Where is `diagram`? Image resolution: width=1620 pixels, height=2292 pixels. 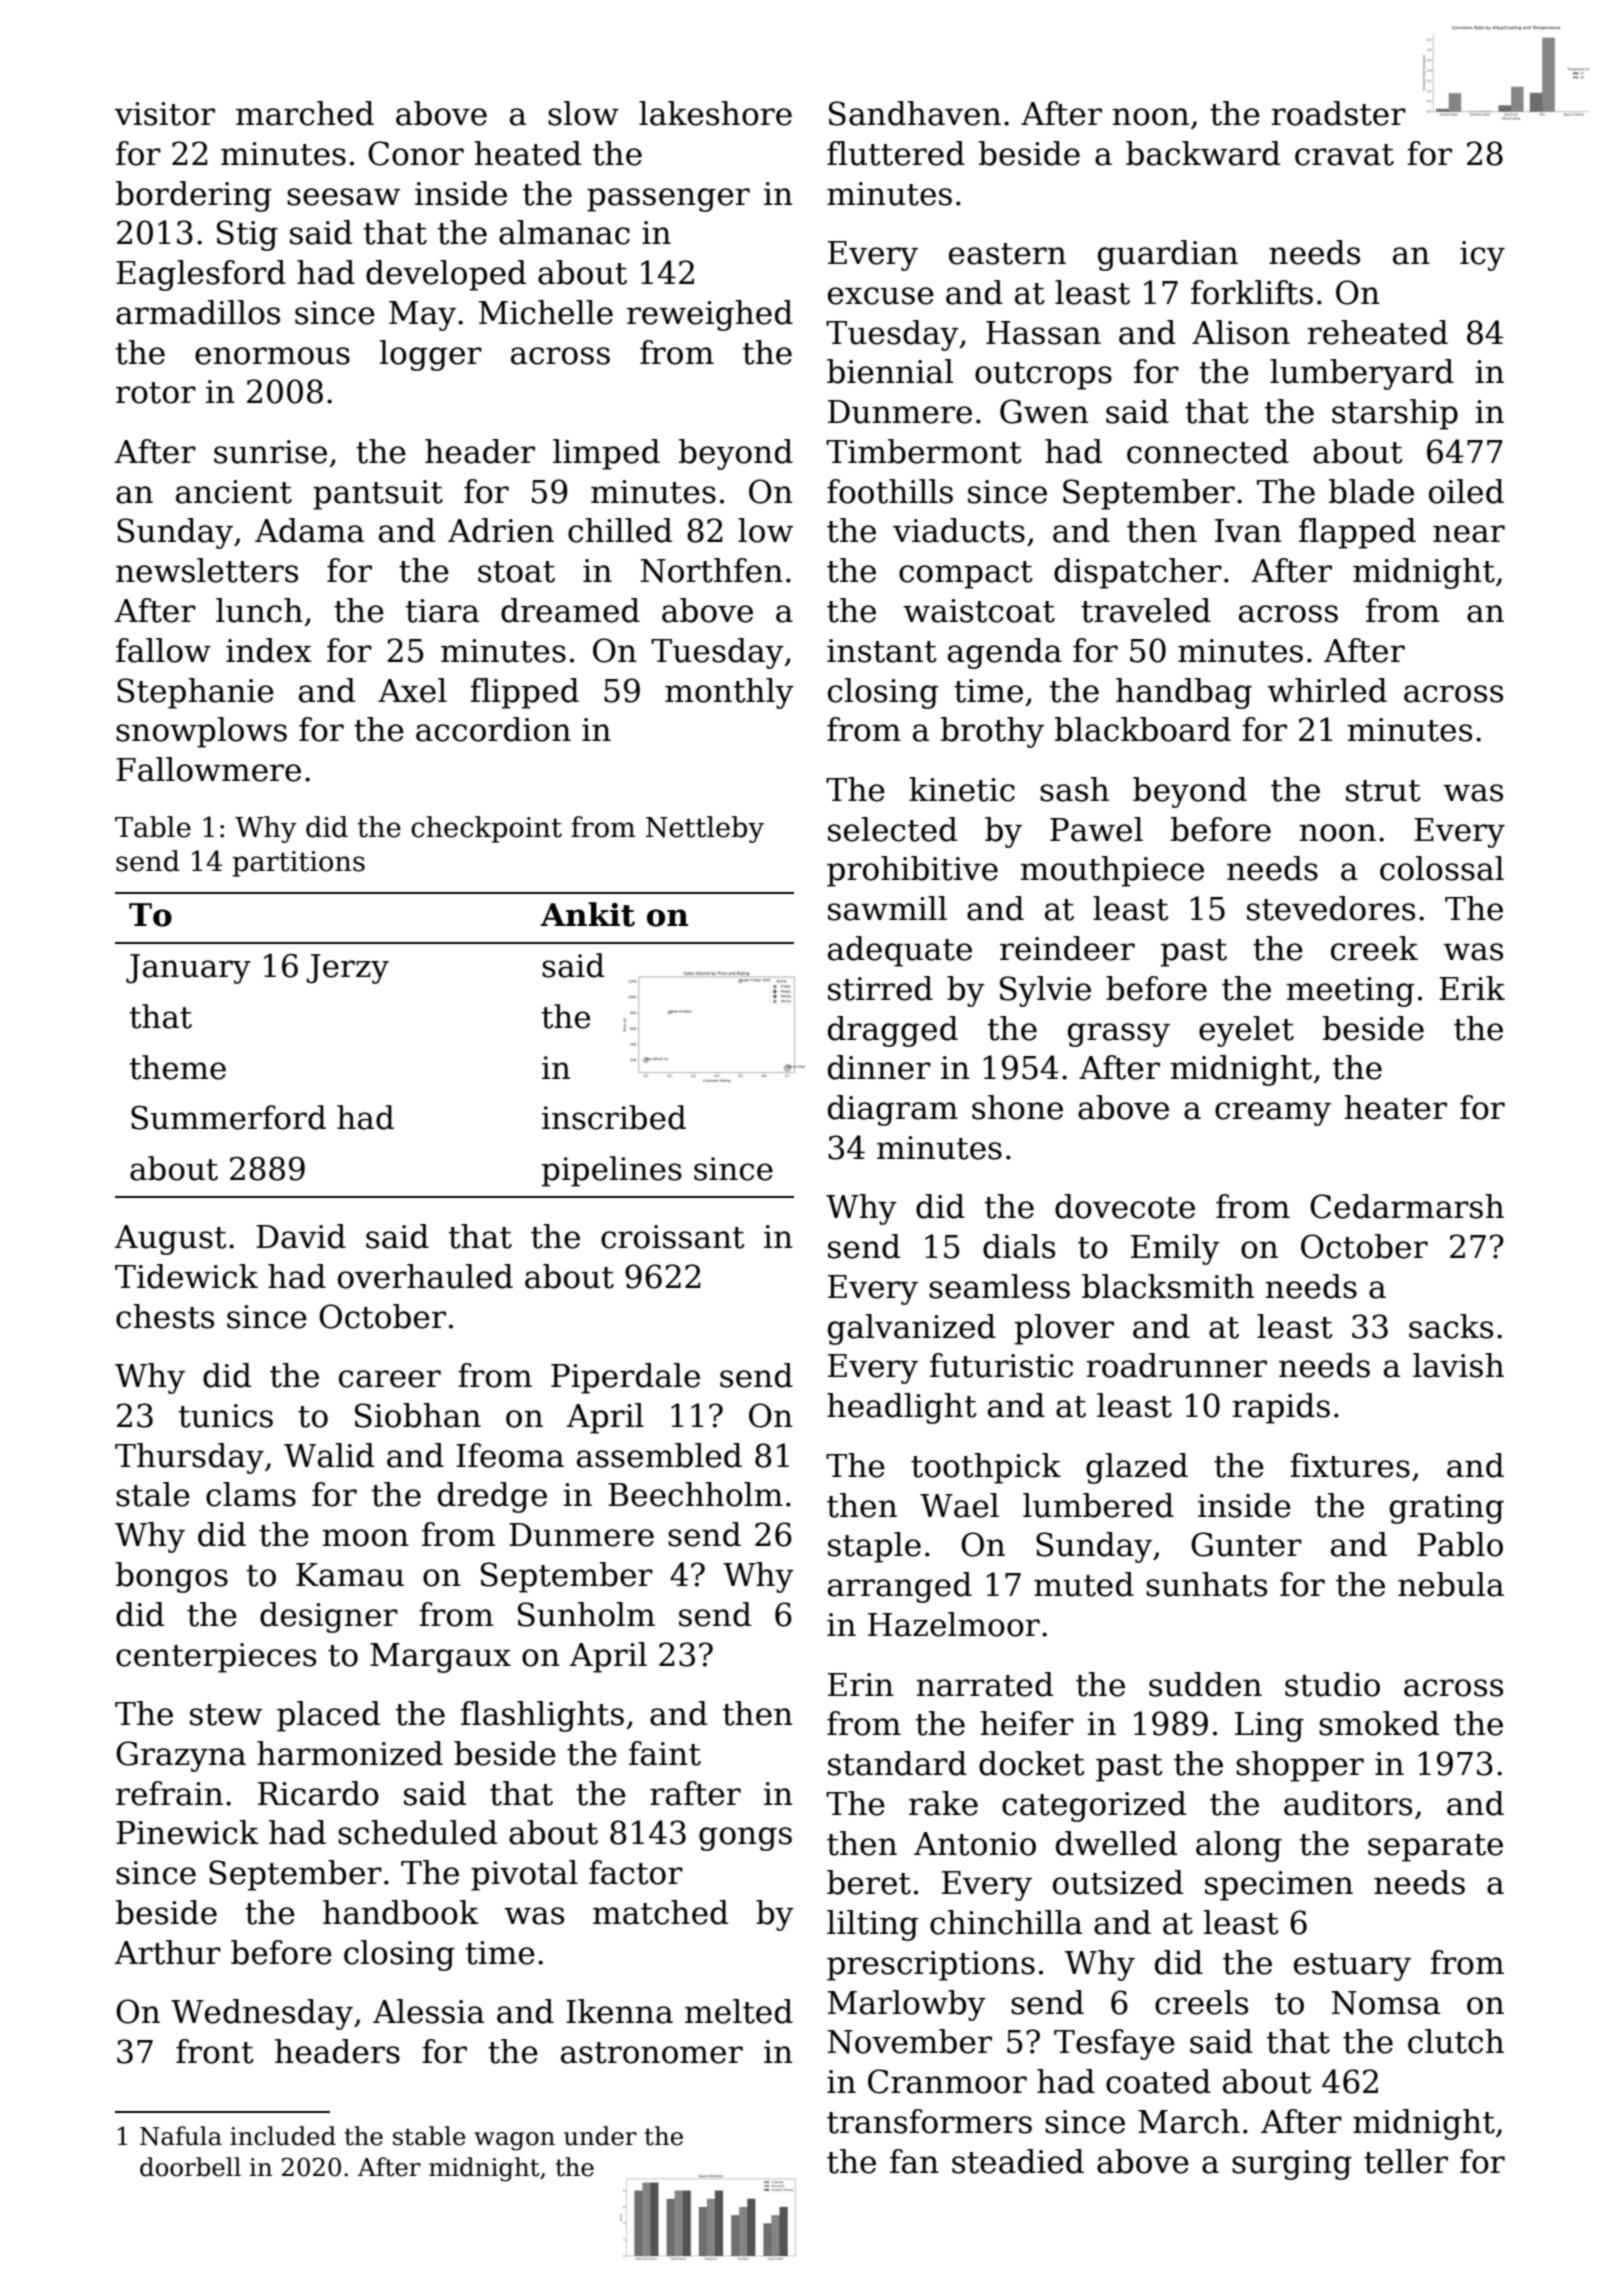 diagram is located at coordinates (893, 1110).
